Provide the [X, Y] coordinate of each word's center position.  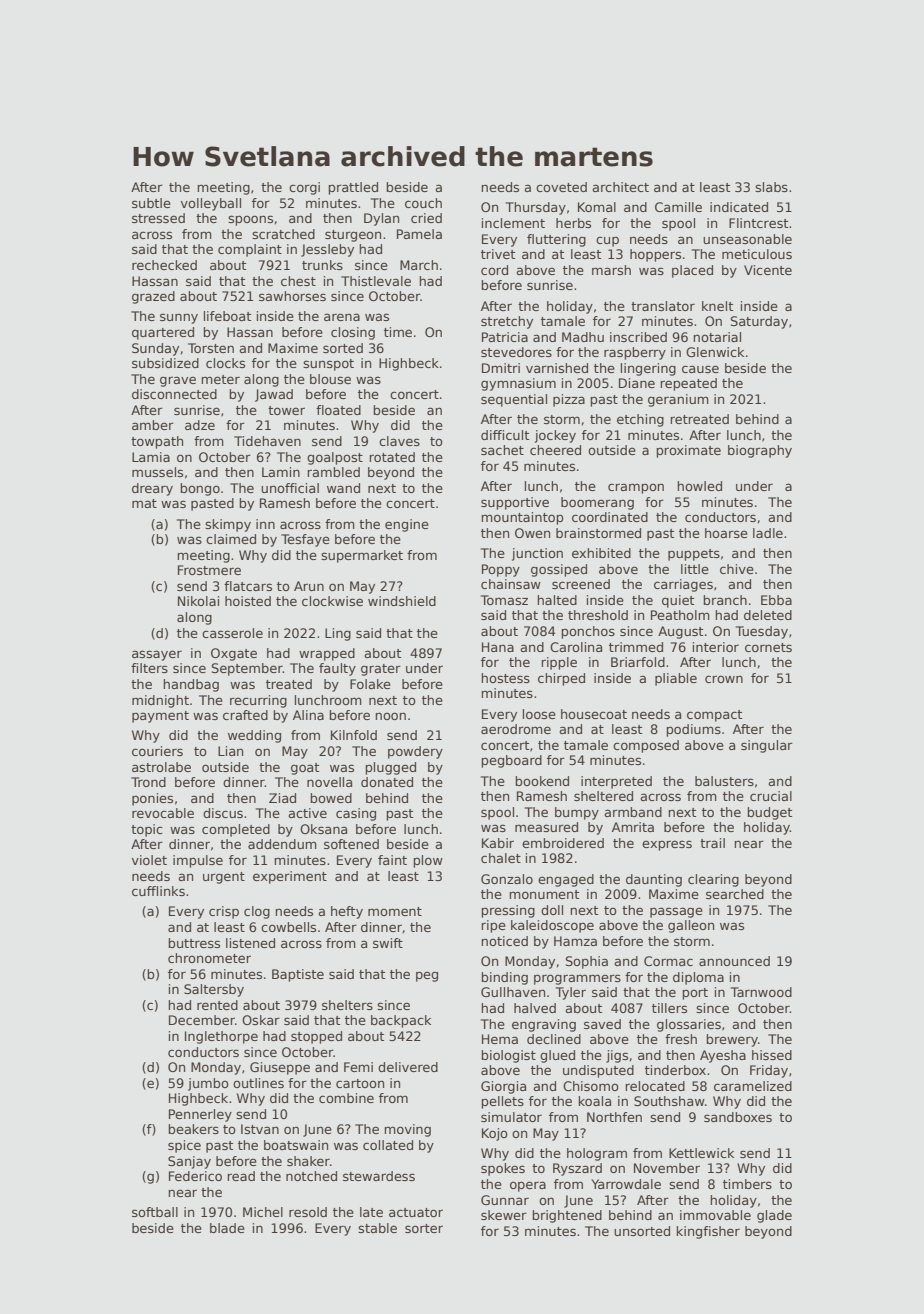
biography [760, 451]
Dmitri [501, 368]
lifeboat [227, 316]
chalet [501, 858]
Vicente [768, 270]
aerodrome [516, 729]
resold [308, 1212]
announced [734, 961]
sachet [502, 450]
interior [716, 647]
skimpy [228, 525]
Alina [308, 715]
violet [149, 860]
